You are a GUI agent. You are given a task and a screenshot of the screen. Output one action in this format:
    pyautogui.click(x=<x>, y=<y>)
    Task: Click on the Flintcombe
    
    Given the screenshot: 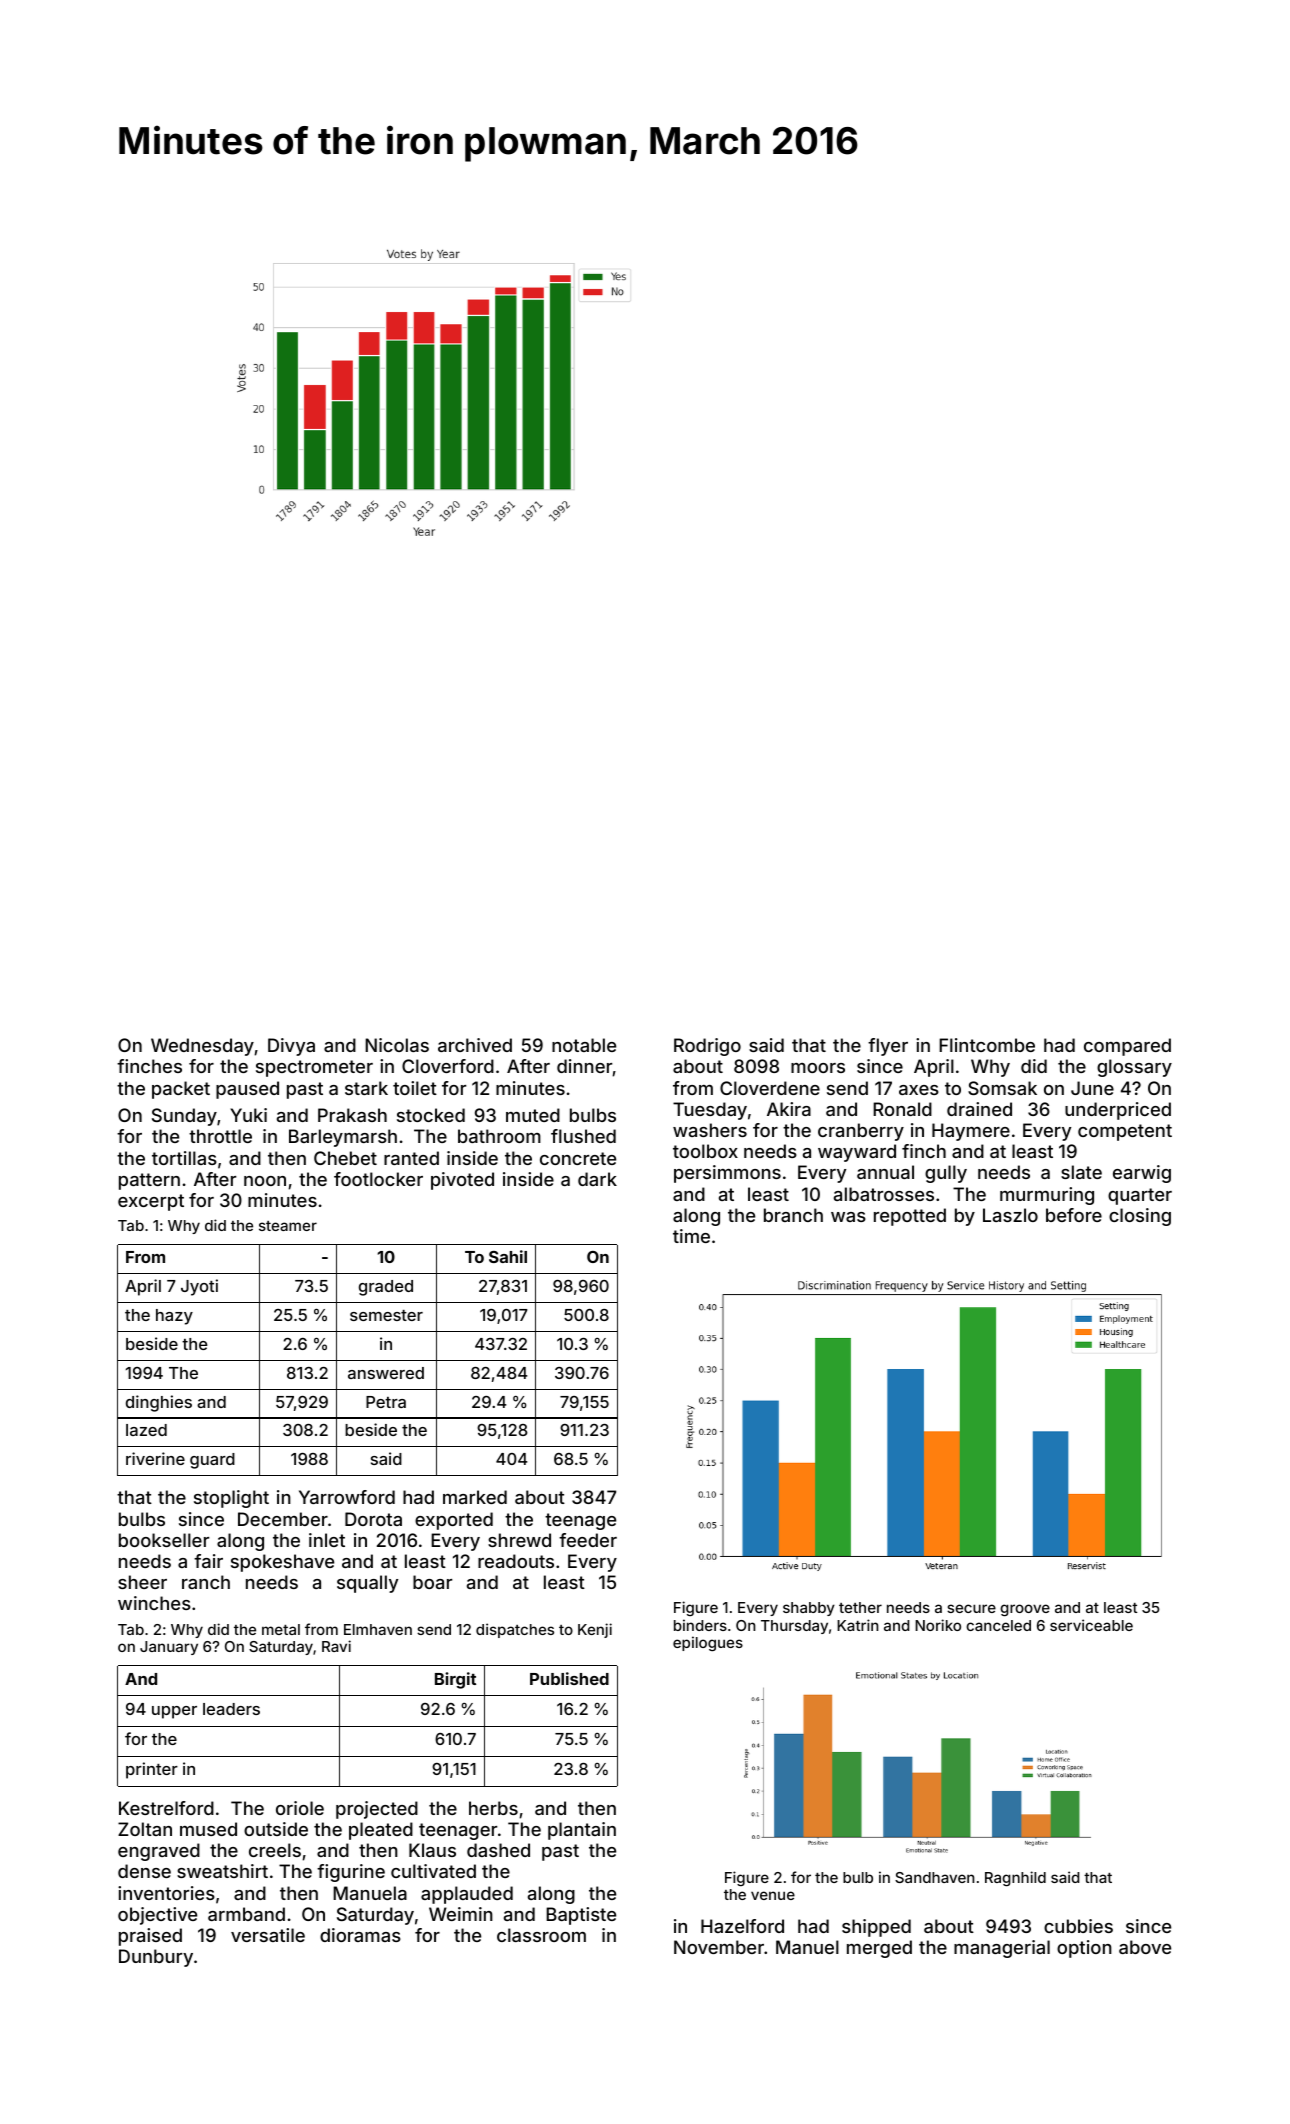 What is the action you would take?
    pyautogui.click(x=987, y=1045)
